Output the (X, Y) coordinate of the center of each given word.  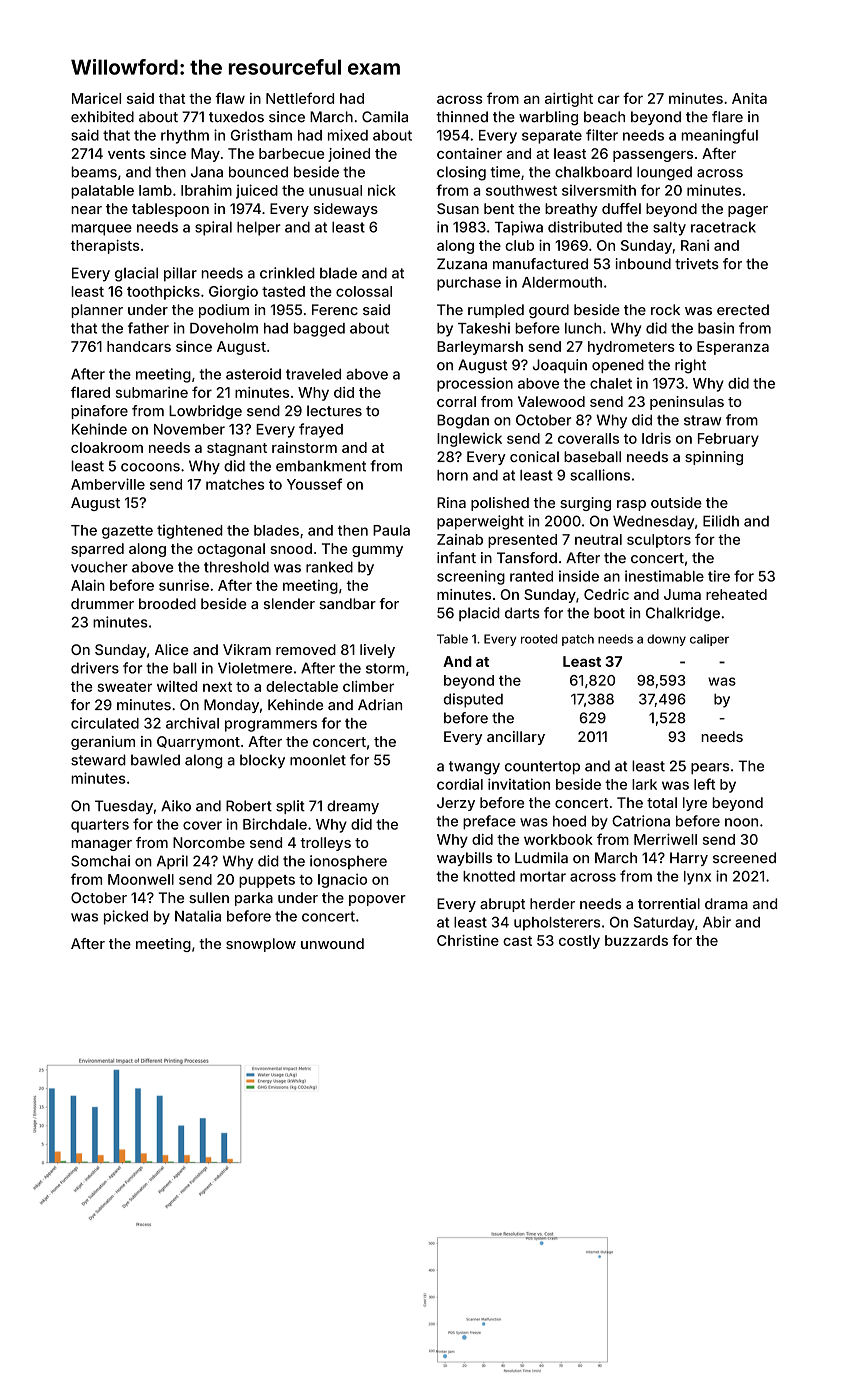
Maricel (96, 98)
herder (552, 903)
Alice (172, 649)
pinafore (99, 412)
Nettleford (300, 98)
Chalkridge (683, 614)
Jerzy (456, 804)
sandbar (347, 603)
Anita (749, 98)
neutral (598, 539)
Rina (451, 502)
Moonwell (141, 879)
